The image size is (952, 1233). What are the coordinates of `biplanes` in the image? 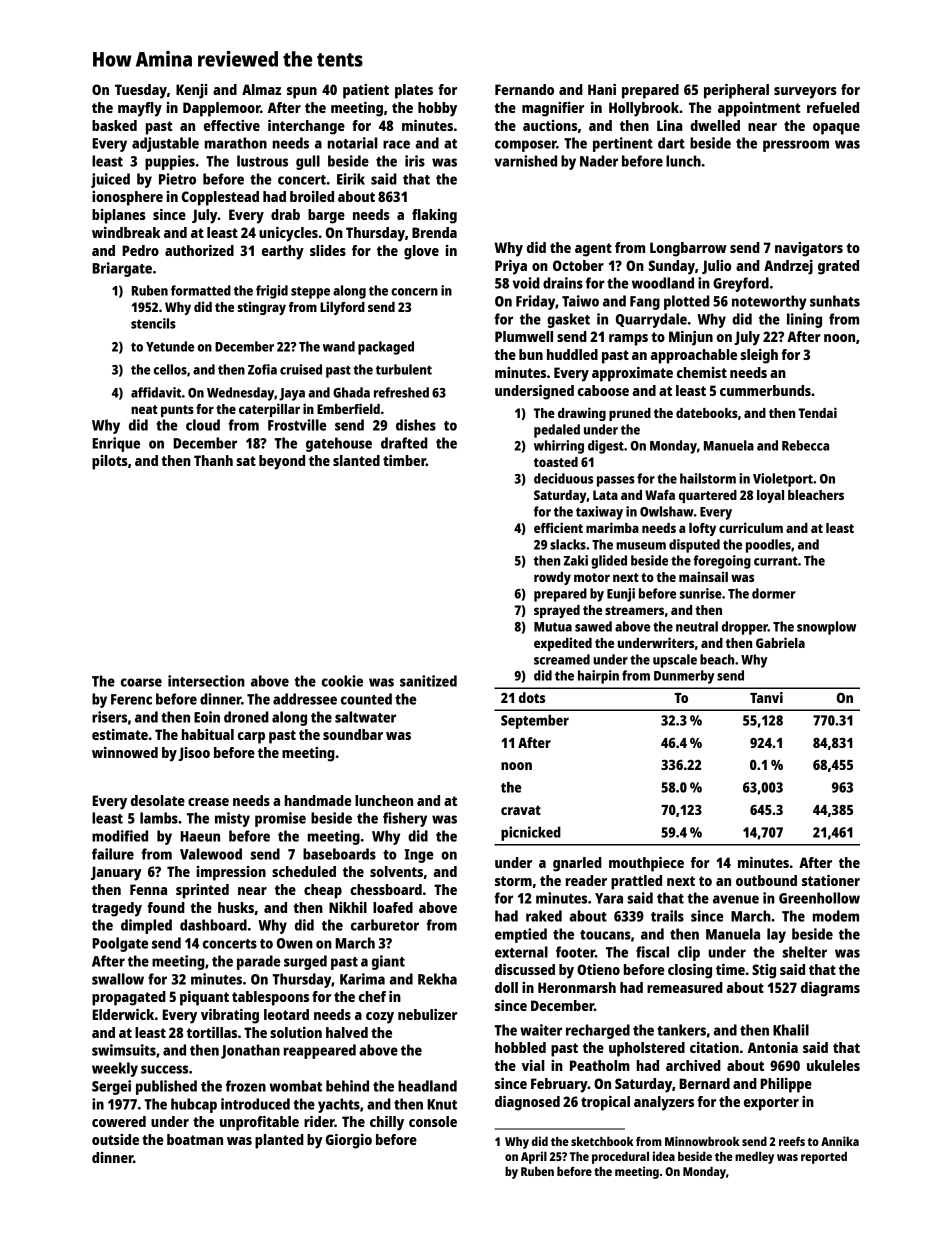 It's located at (119, 216).
